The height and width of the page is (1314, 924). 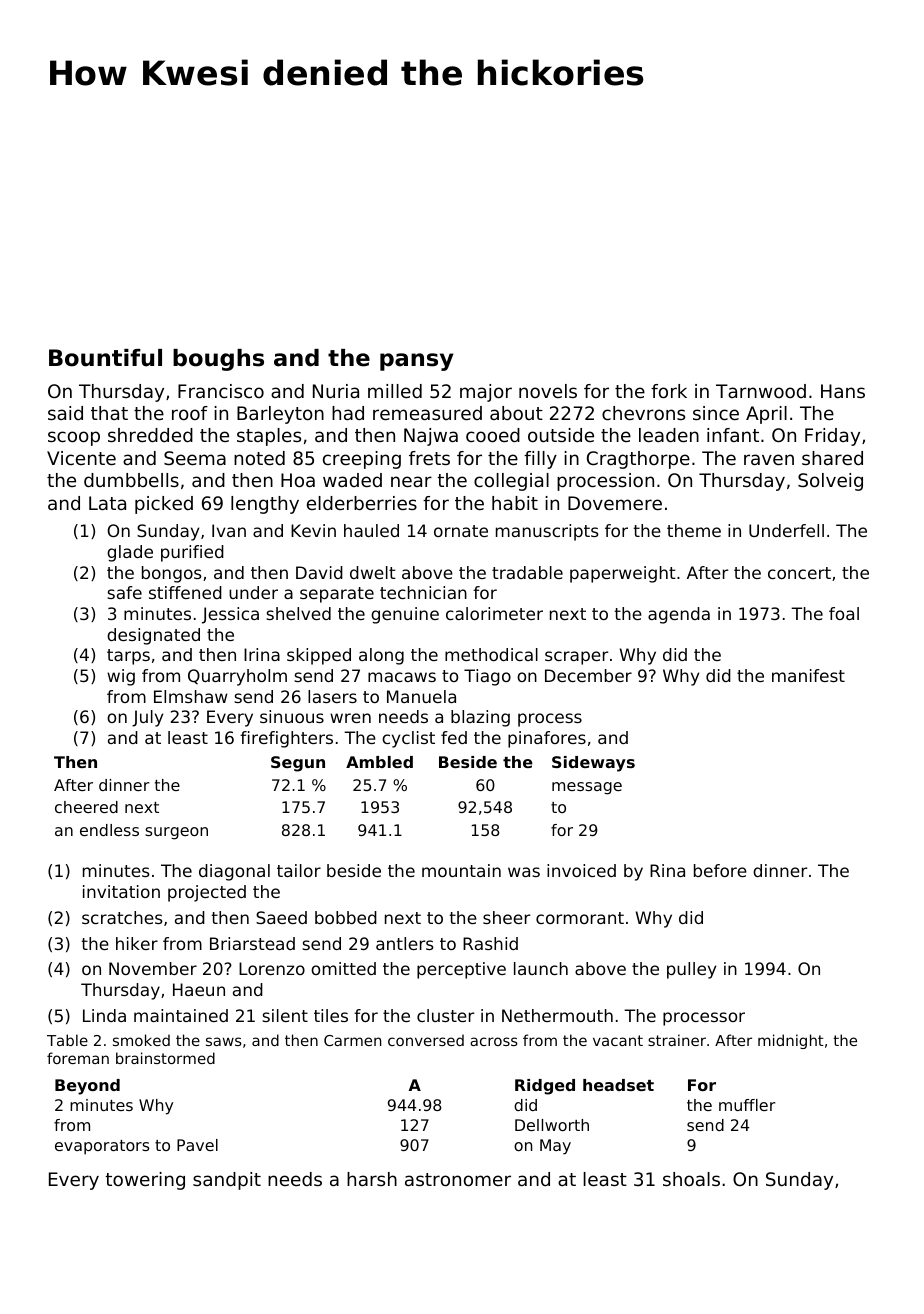 What do you see at coordinates (298, 764) in the page?
I see `Segun` at bounding box center [298, 764].
